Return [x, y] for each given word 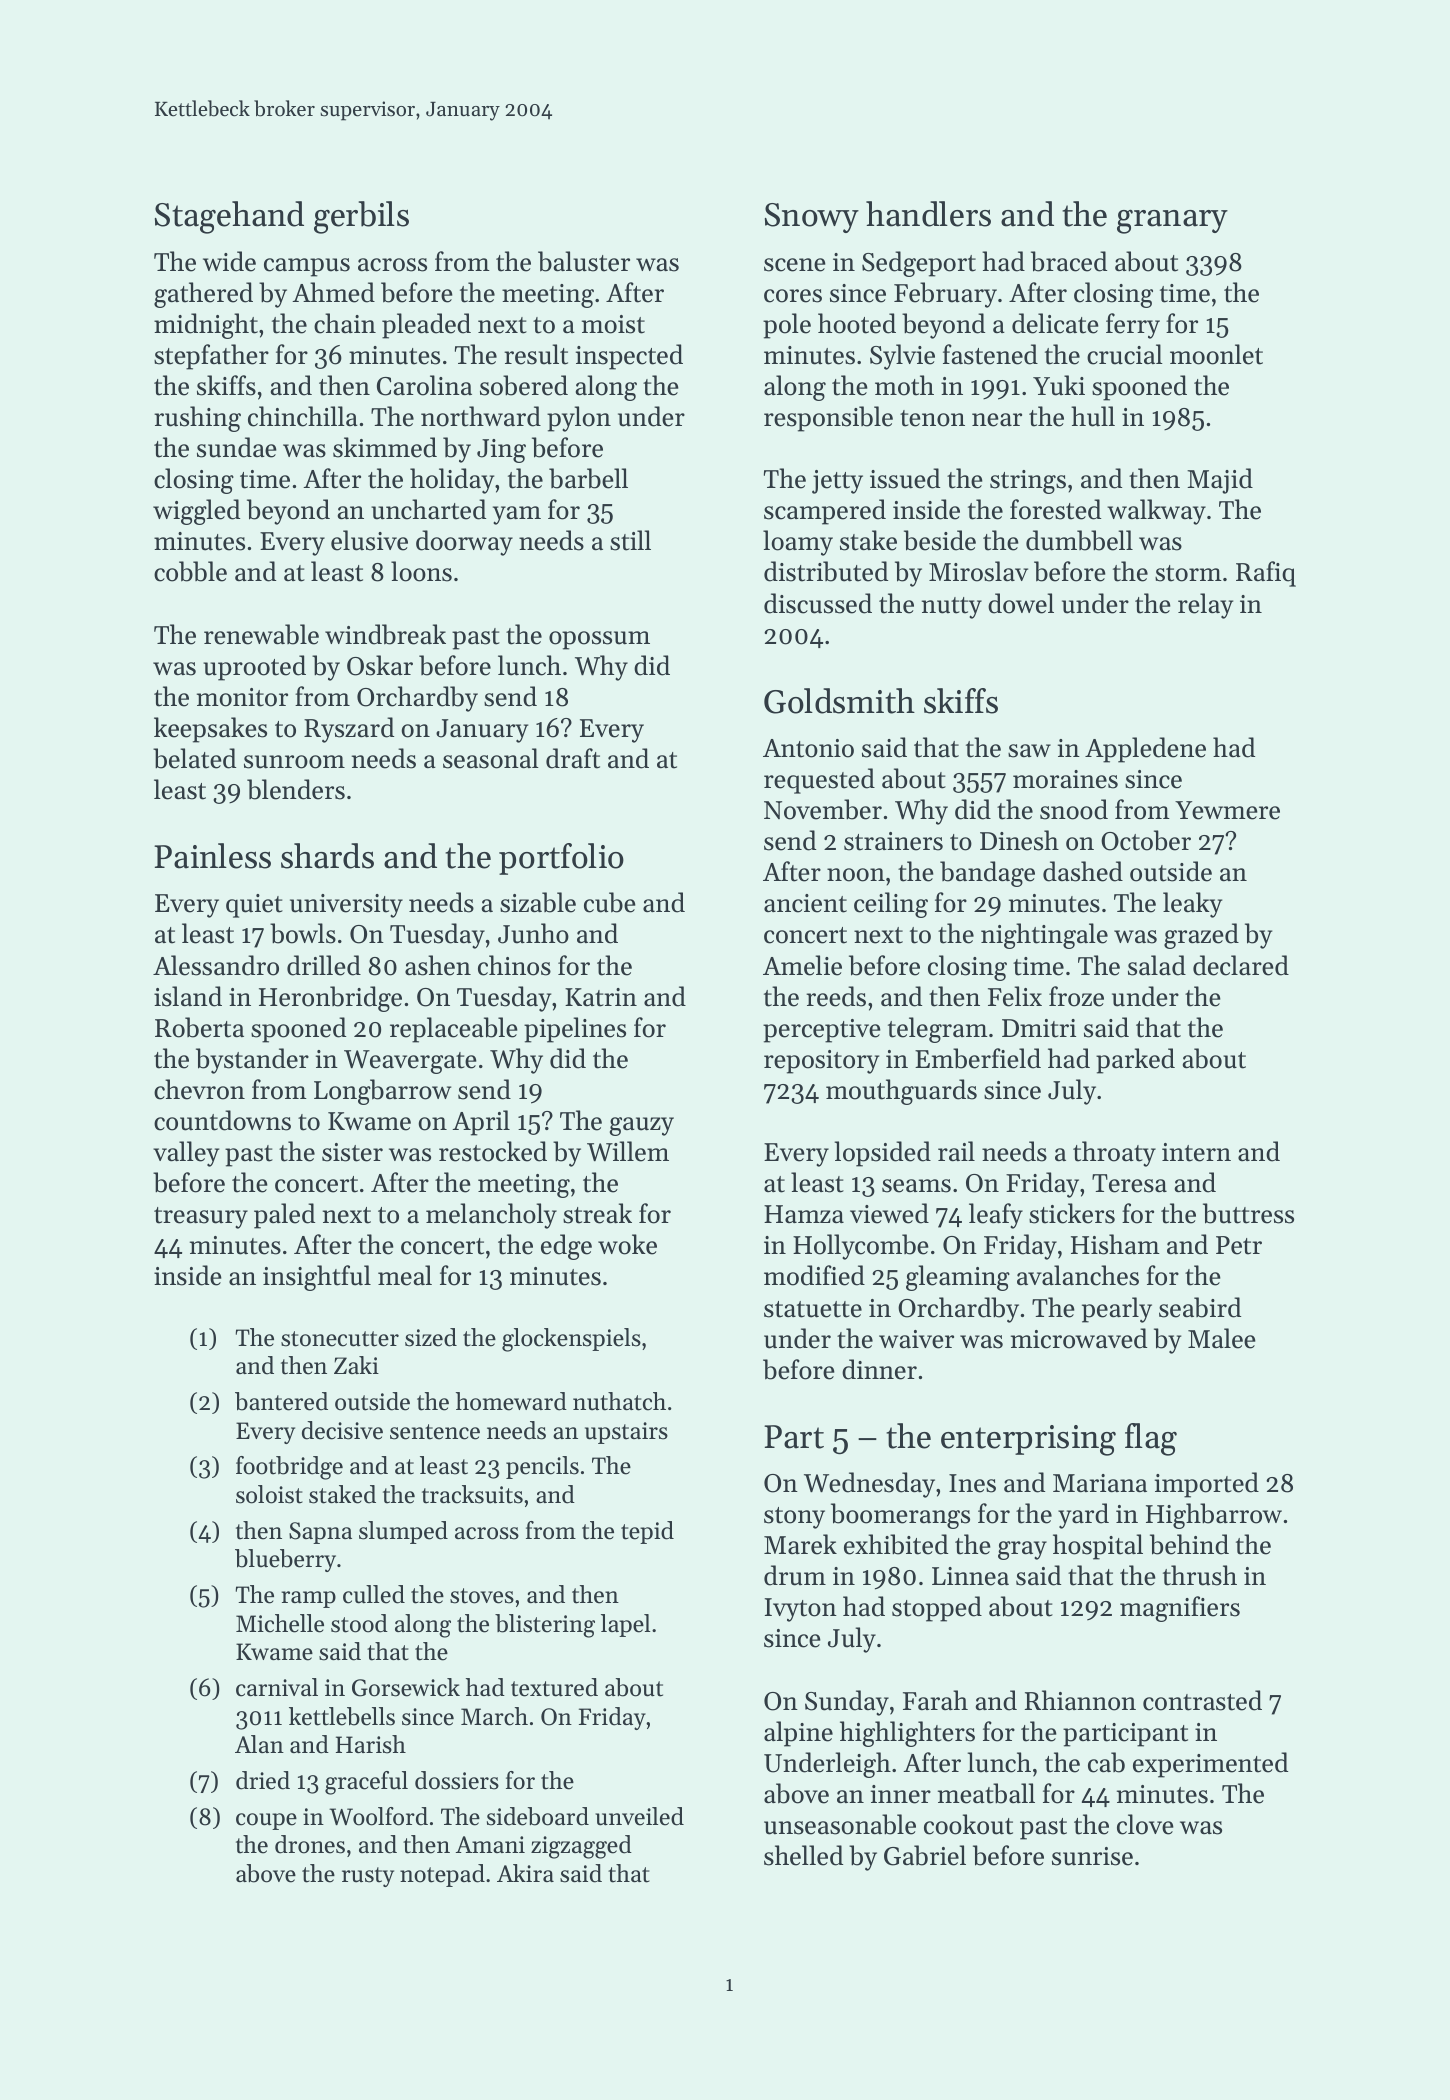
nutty [952, 608]
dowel [1021, 603]
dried [263, 1780]
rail [956, 1151]
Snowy [812, 218]
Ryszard [349, 730]
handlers [928, 214]
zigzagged [581, 1847]
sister [352, 1152]
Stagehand [229, 217]
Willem [628, 1151]
